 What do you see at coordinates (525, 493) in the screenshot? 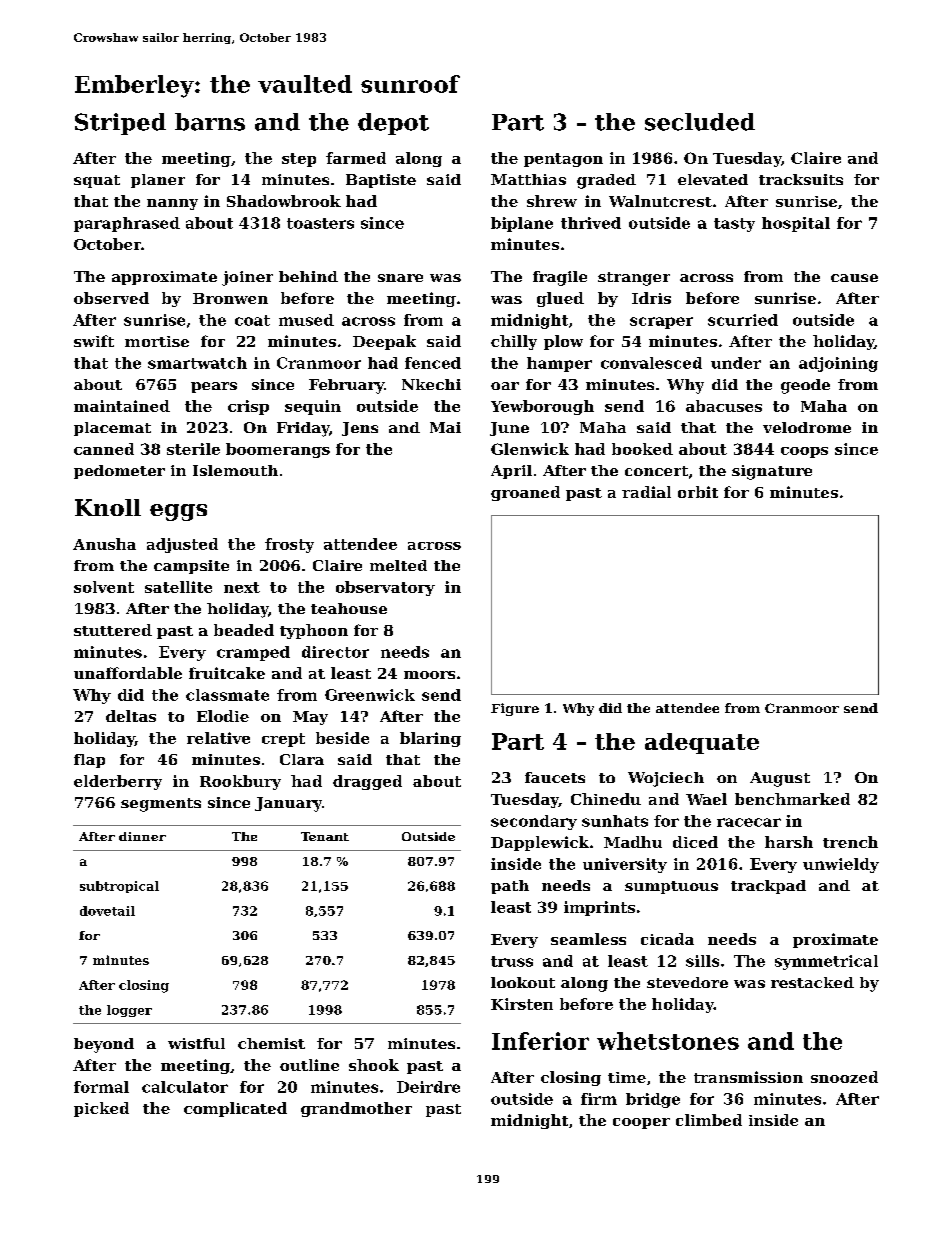
I see `groaned` at bounding box center [525, 493].
